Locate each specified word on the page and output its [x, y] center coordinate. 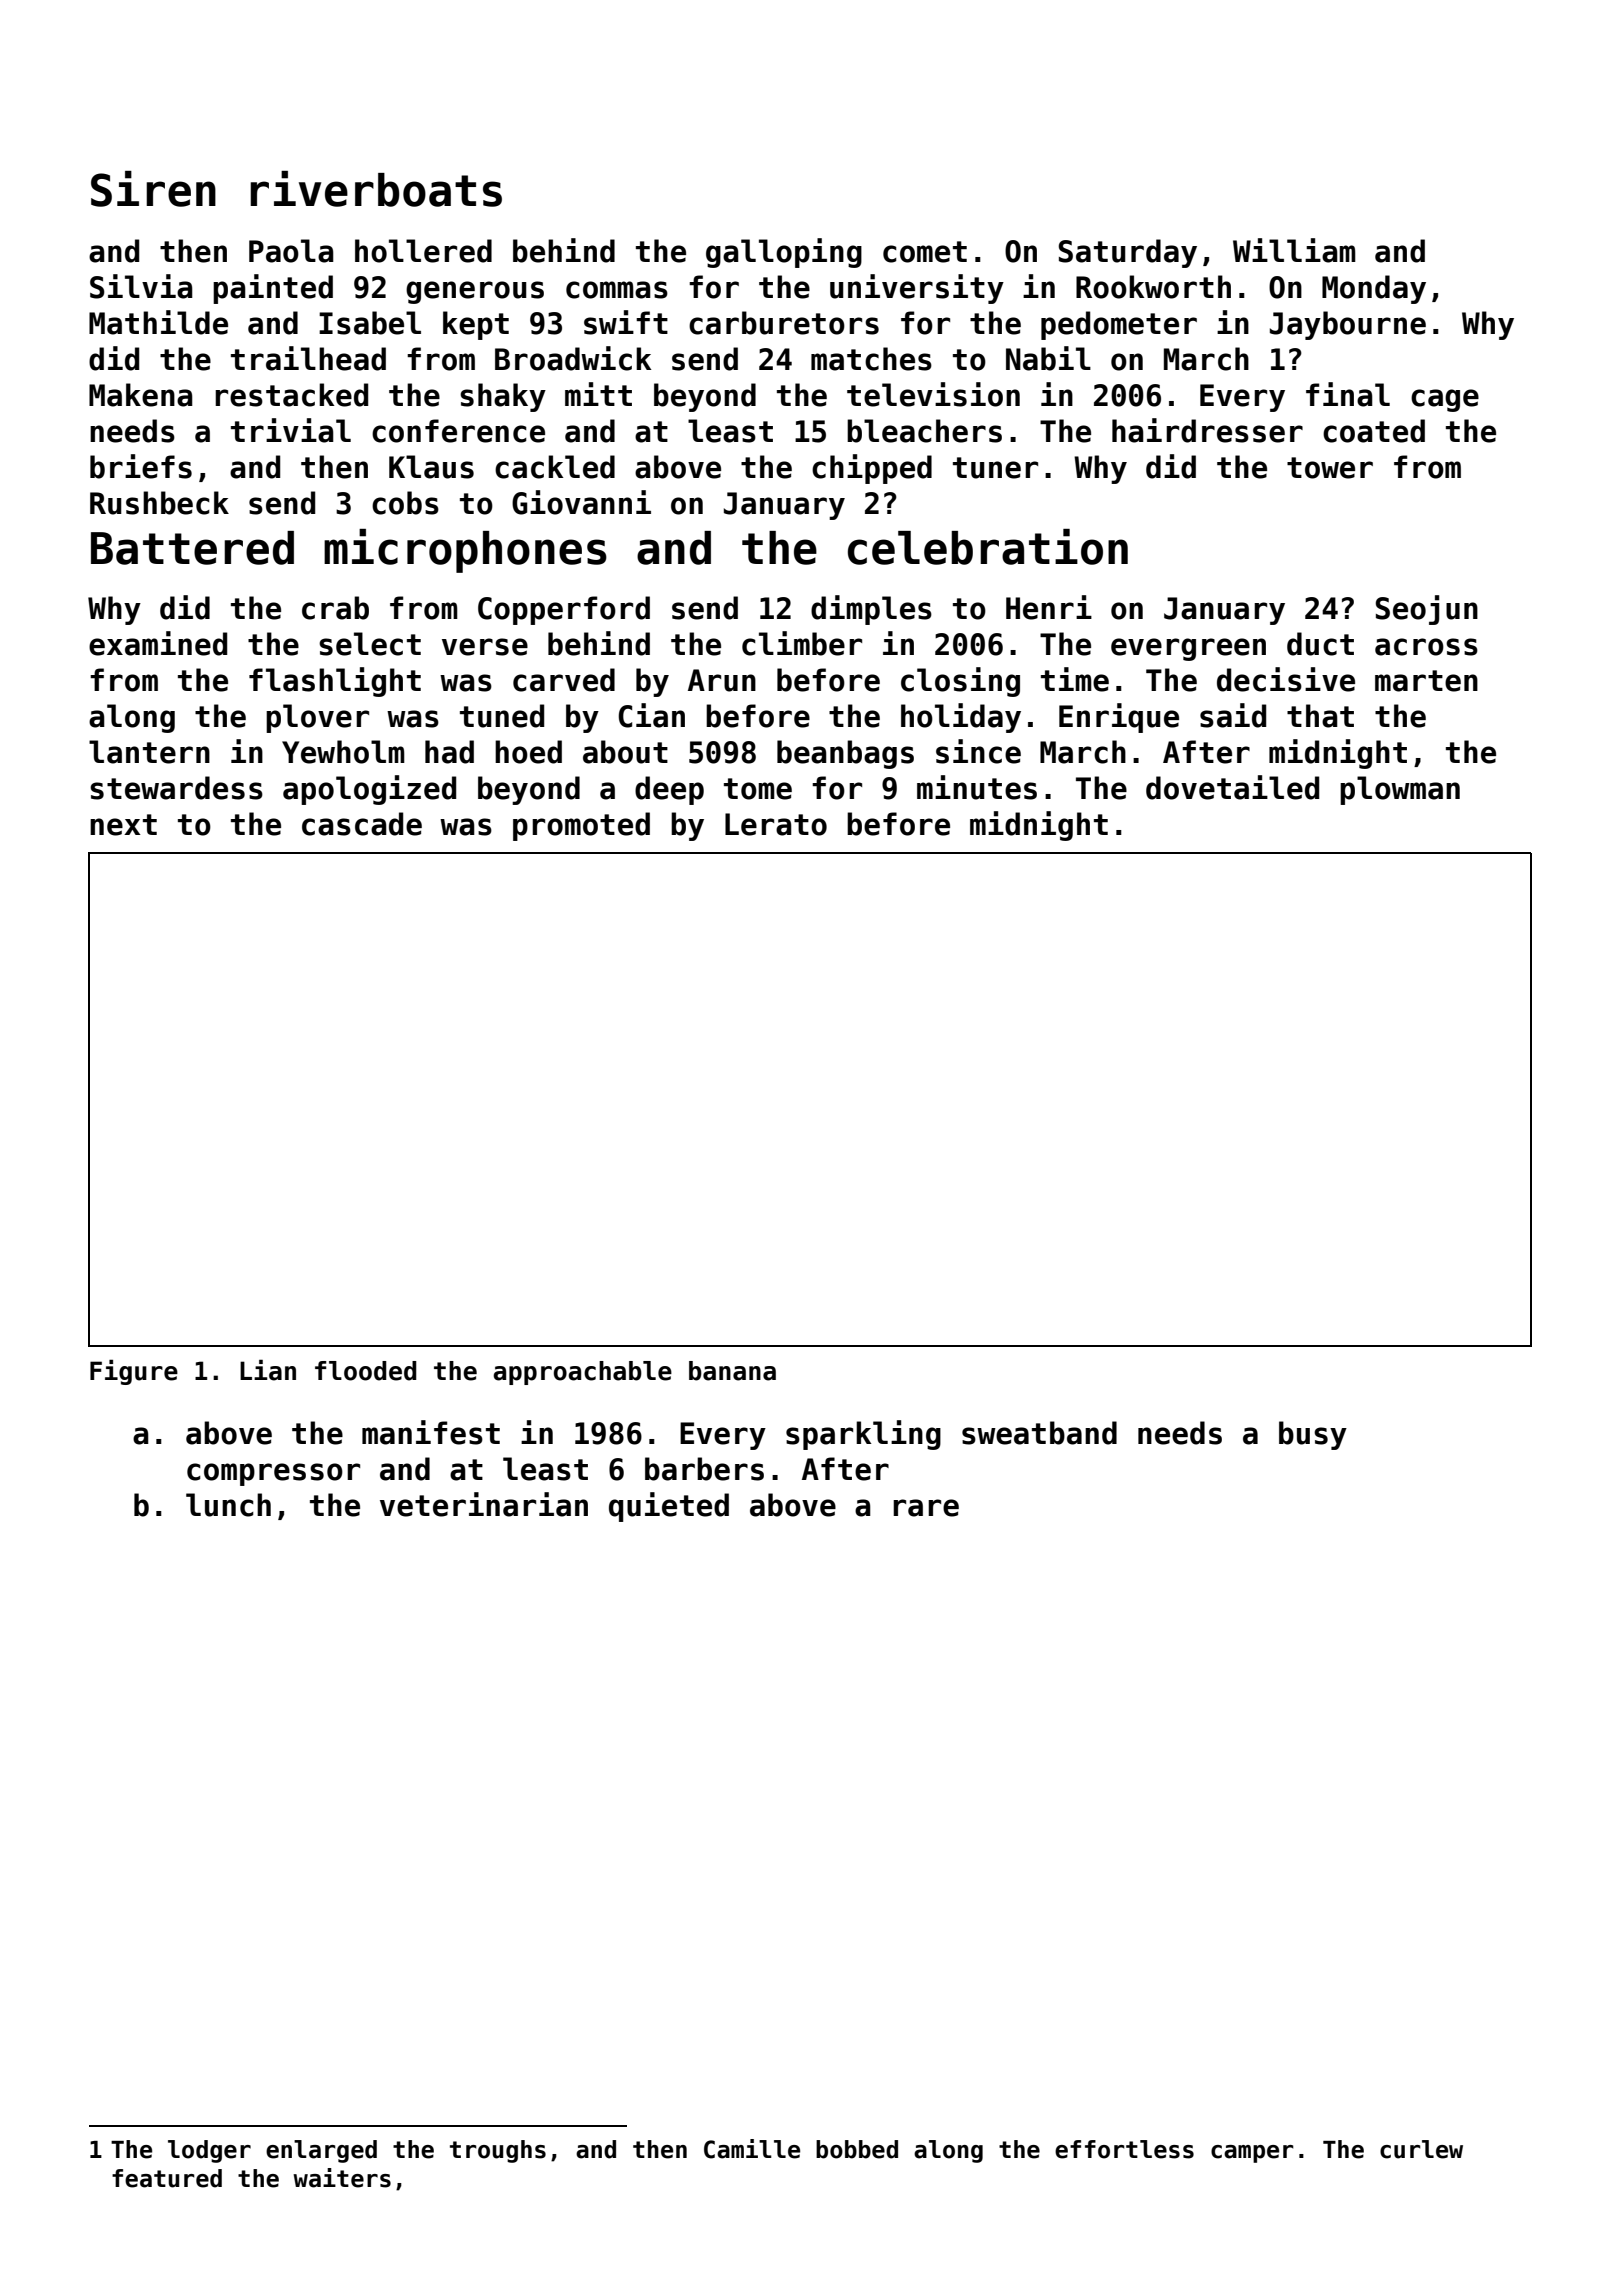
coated [1374, 431]
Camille [752, 2149]
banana [732, 1371]
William [1294, 250]
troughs [498, 2151]
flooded [366, 1371]
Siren [153, 189]
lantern [149, 752]
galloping [784, 253]
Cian [651, 715]
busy [1313, 1435]
